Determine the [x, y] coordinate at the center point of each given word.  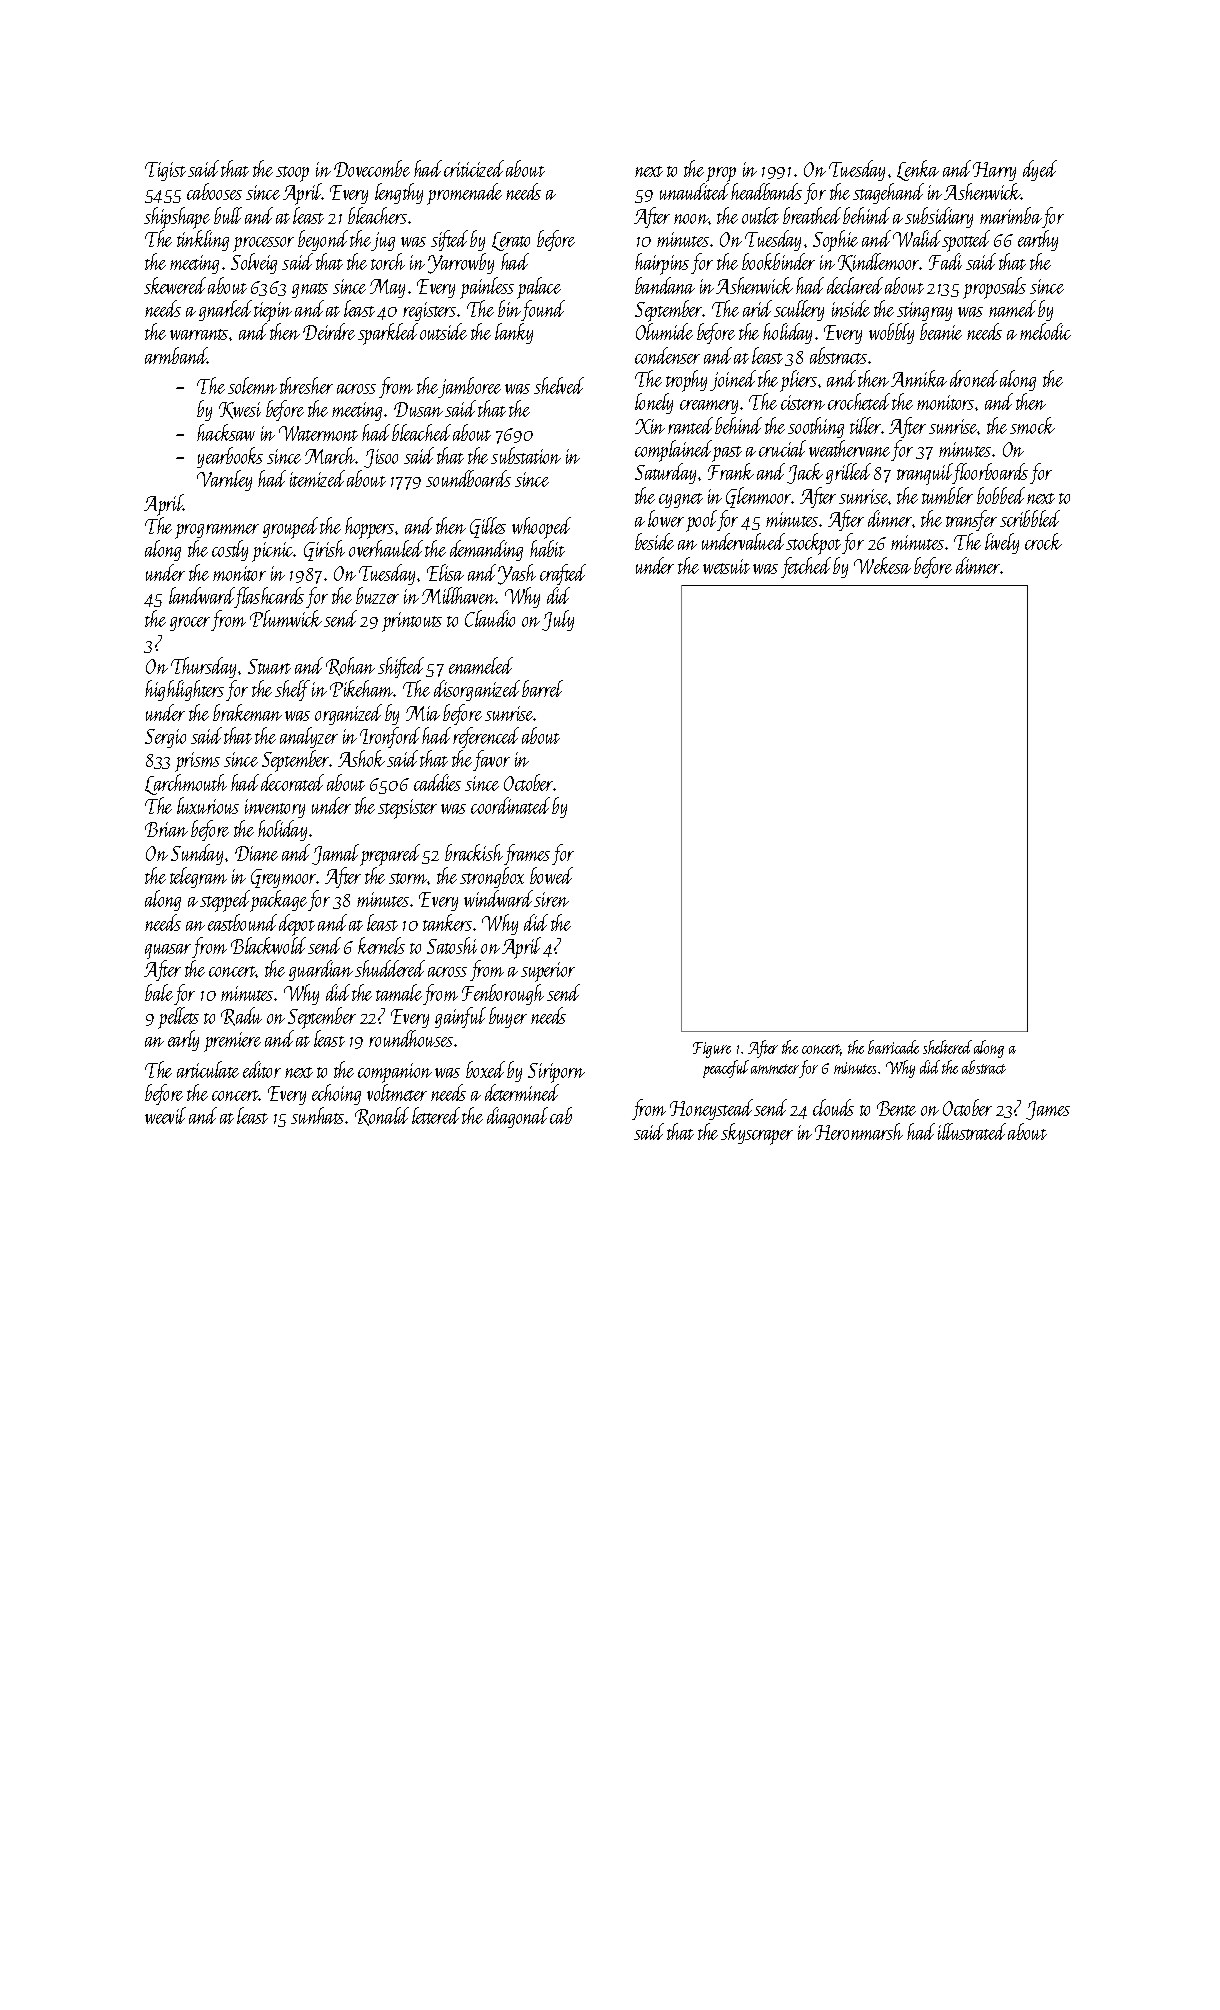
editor [262, 1069]
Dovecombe [372, 168]
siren [552, 899]
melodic [1045, 331]
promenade [464, 194]
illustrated [972, 1131]
